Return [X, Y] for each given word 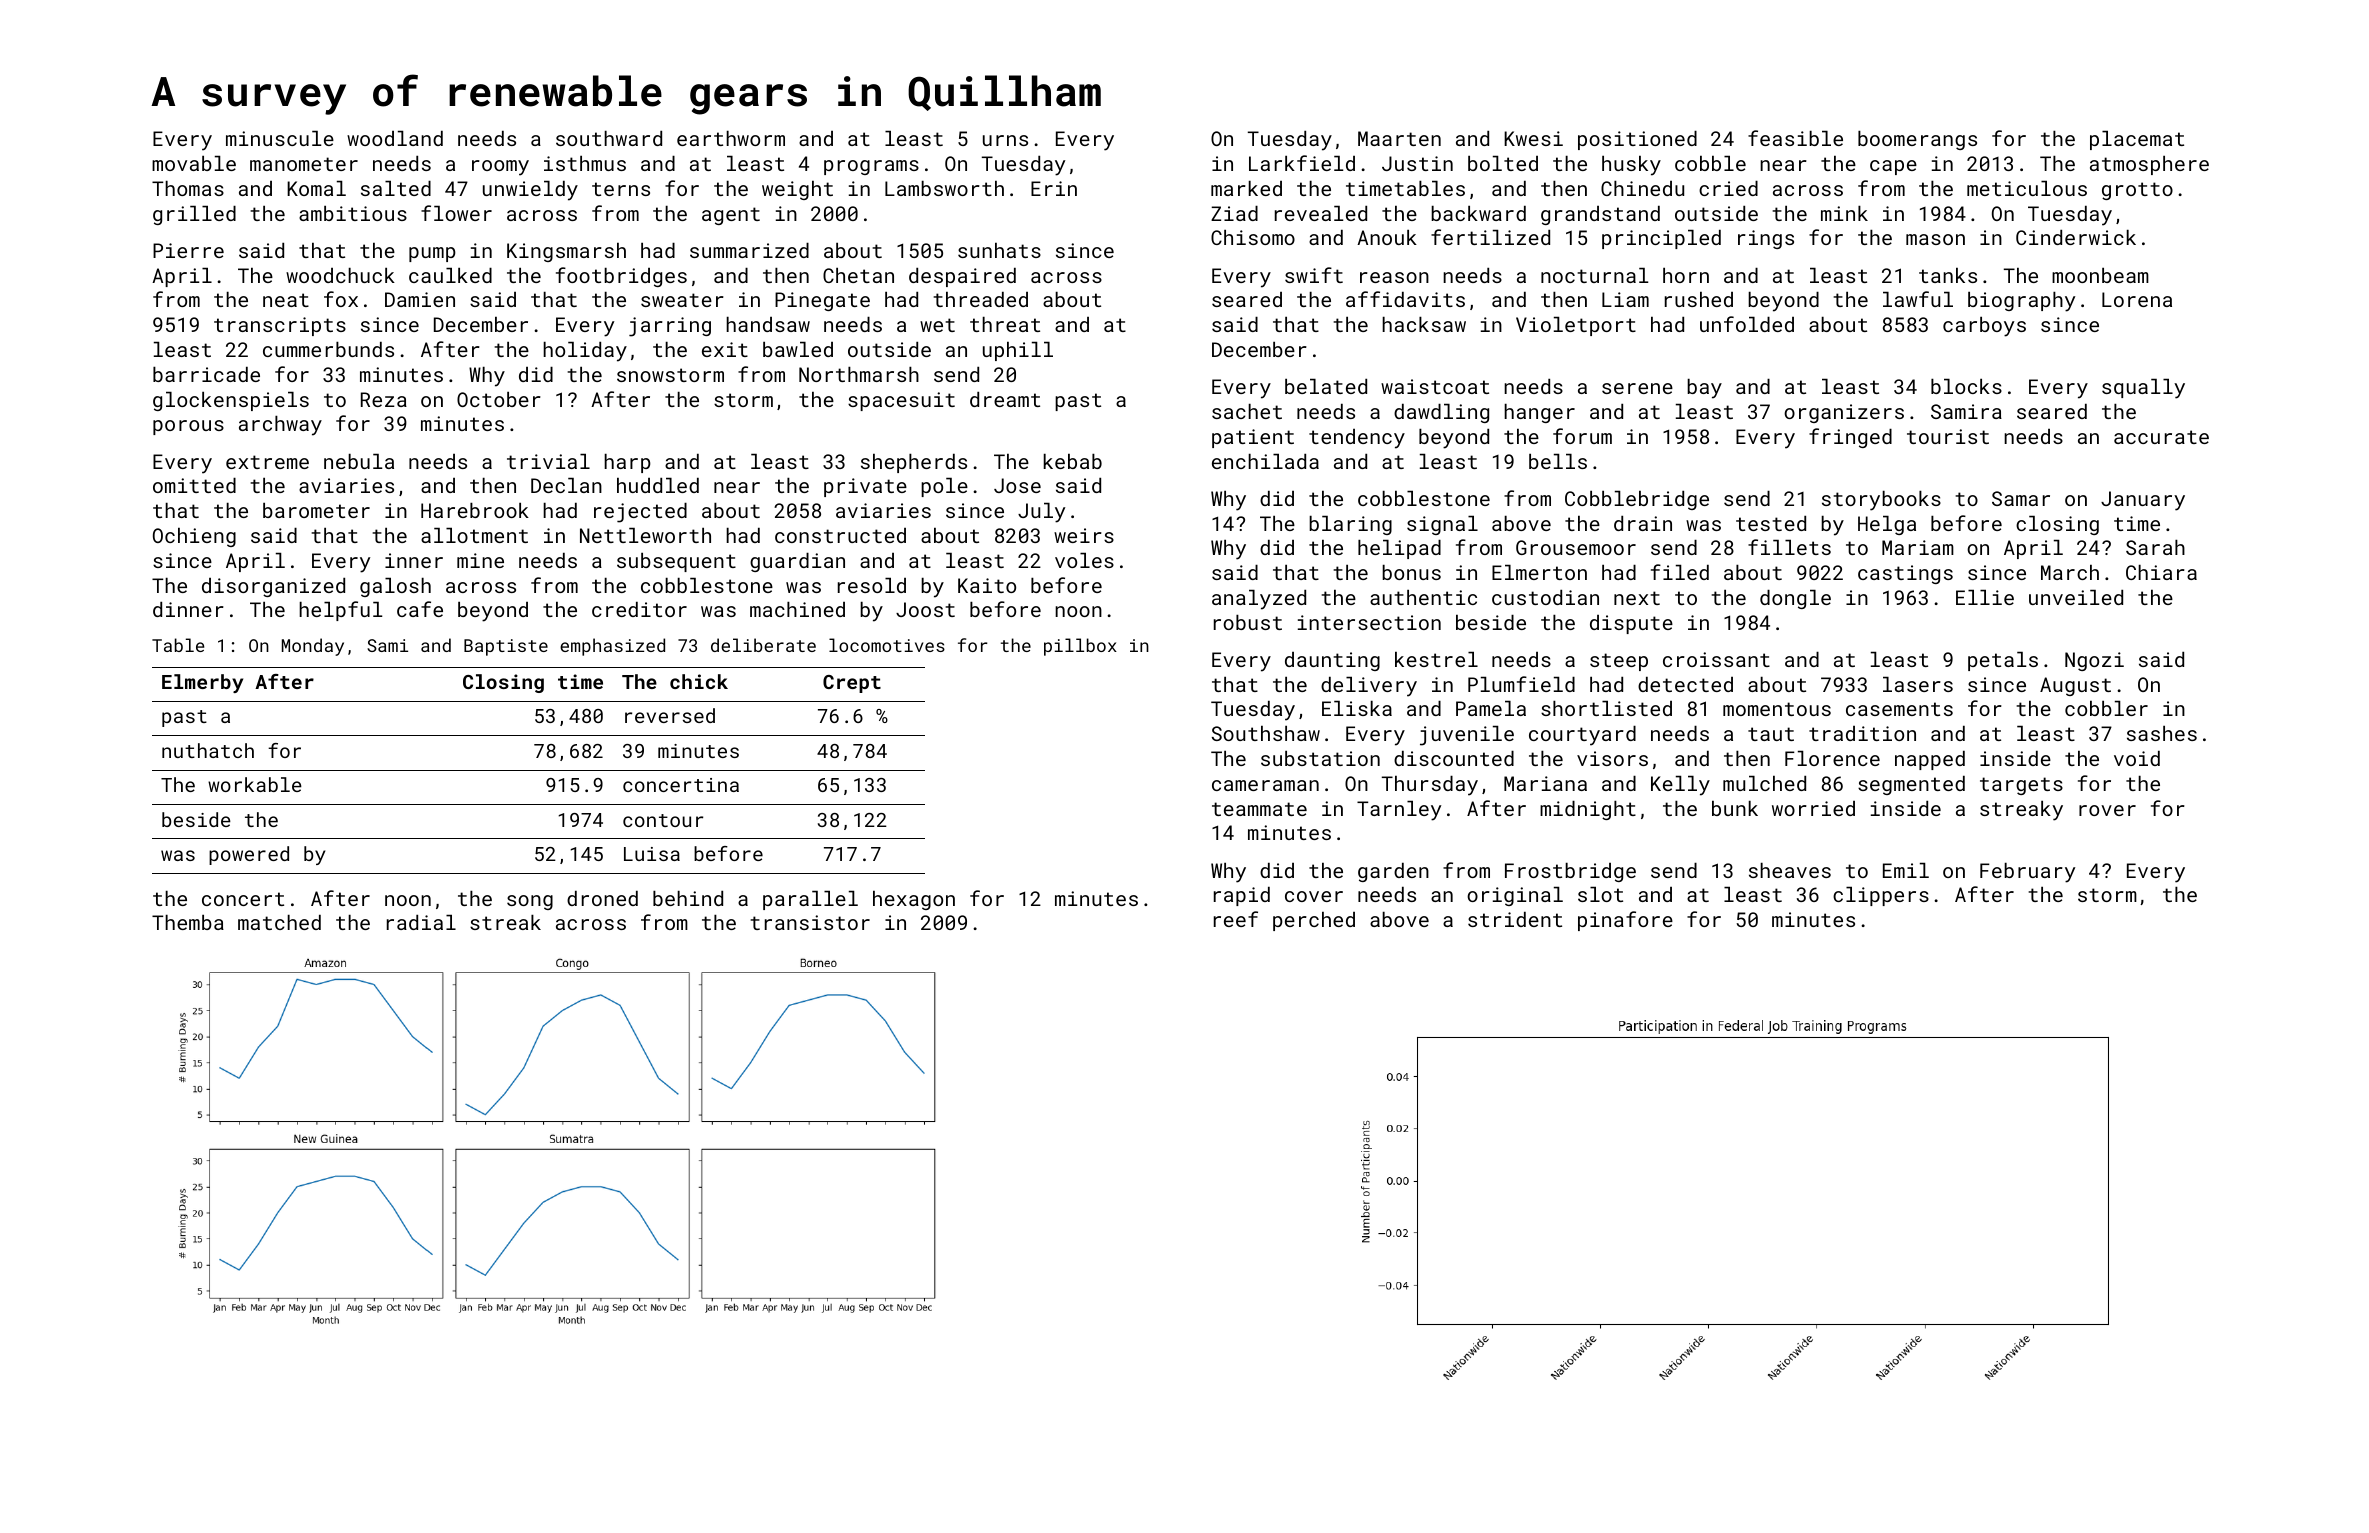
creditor [639, 609]
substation [1320, 758]
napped [1930, 760]
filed [1680, 572]
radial [421, 922]
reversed [670, 715]
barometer [316, 510]
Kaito [987, 585]
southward [609, 138]
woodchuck [340, 275]
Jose [1017, 485]
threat [1005, 324]
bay [1704, 389]
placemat [2137, 140]
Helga [1887, 525]
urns [1005, 140]
